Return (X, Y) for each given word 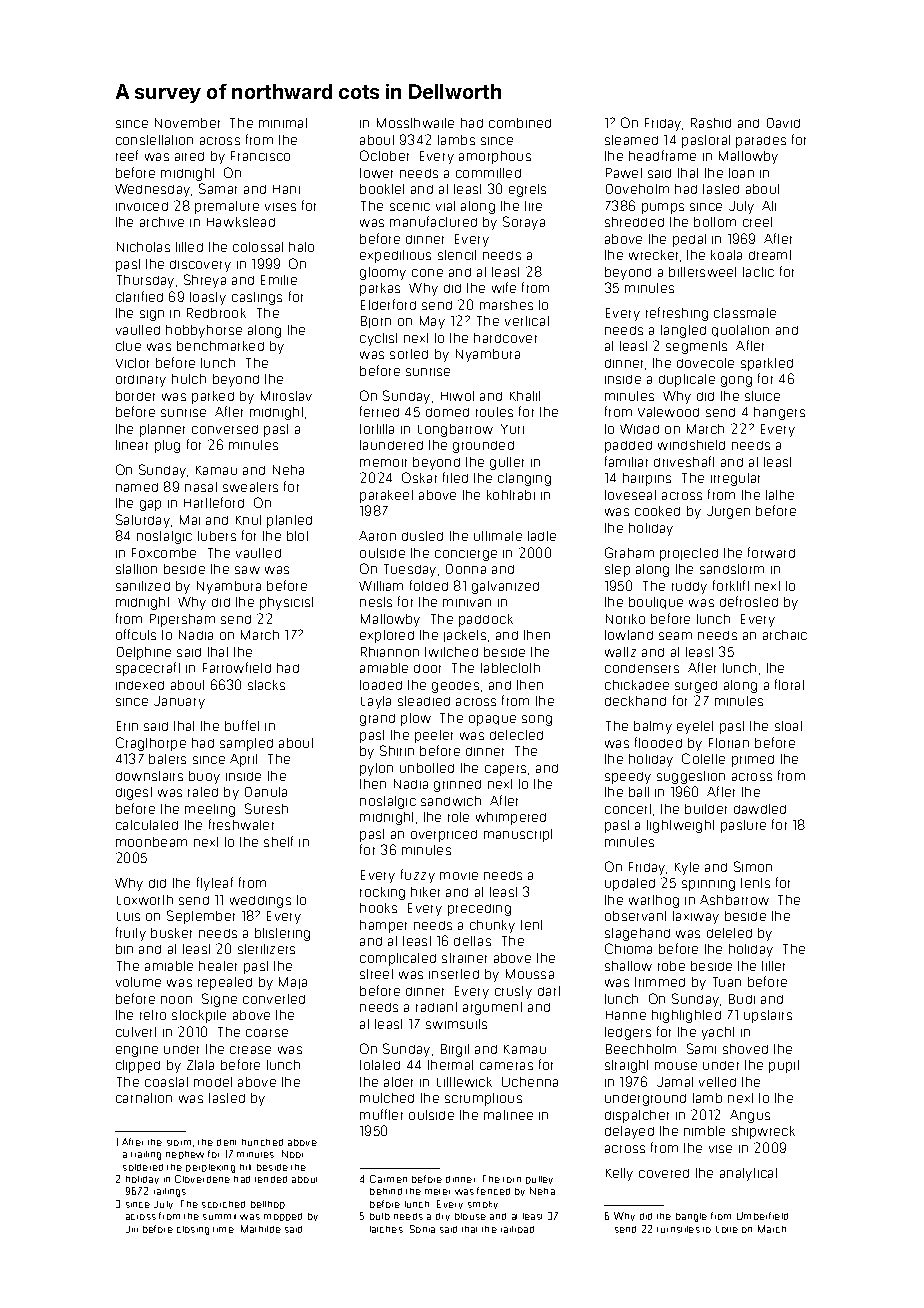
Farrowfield (237, 667)
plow (416, 719)
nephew (185, 1155)
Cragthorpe (151, 744)
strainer (464, 958)
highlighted (686, 1016)
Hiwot (457, 396)
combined (520, 123)
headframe (662, 155)
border (135, 396)
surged (696, 687)
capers (505, 770)
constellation (154, 140)
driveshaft (684, 461)
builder (706, 809)
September (201, 917)
